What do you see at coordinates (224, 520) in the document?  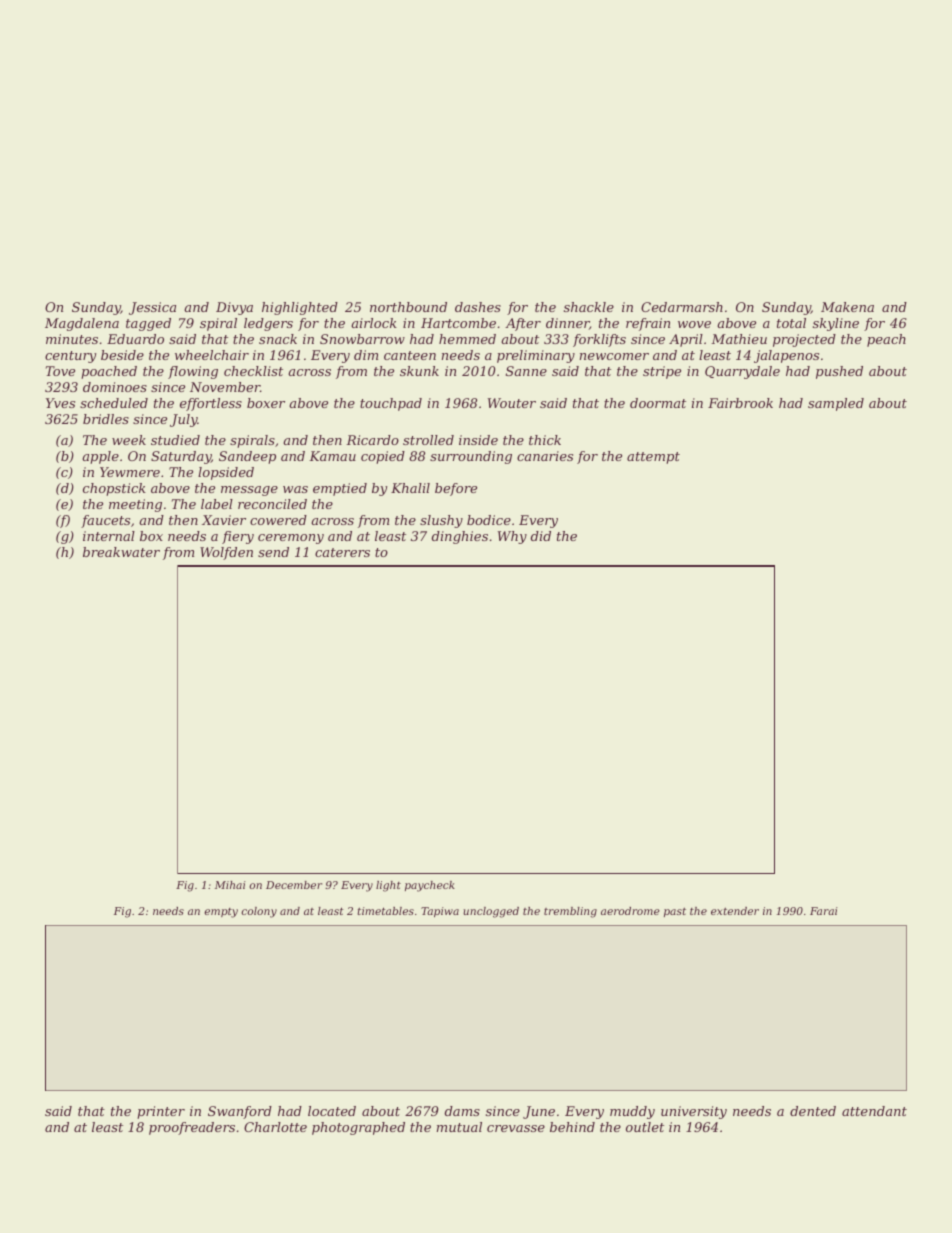 I see `Xavier` at bounding box center [224, 520].
